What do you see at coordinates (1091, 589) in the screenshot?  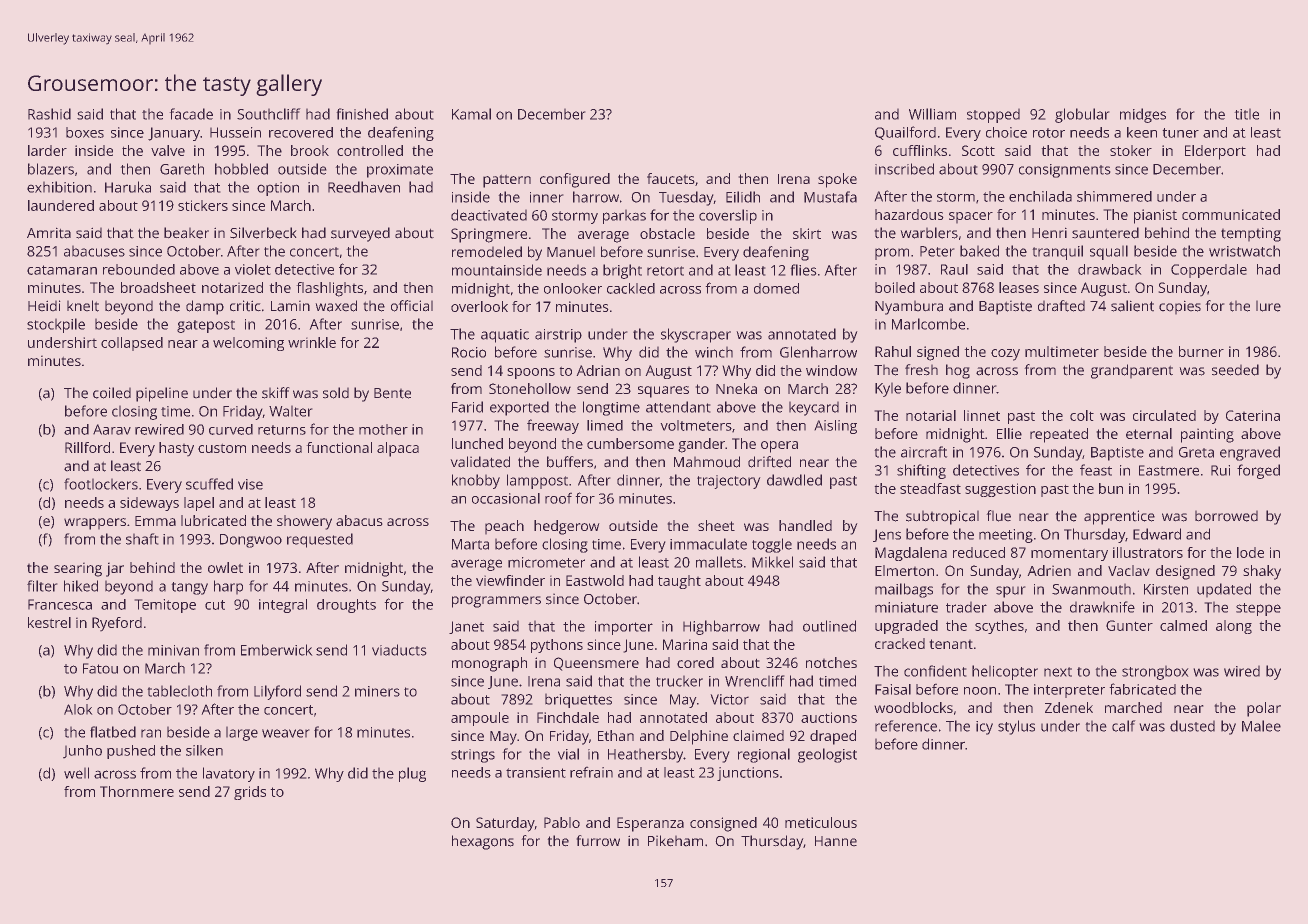 I see `Swanmouth` at bounding box center [1091, 589].
